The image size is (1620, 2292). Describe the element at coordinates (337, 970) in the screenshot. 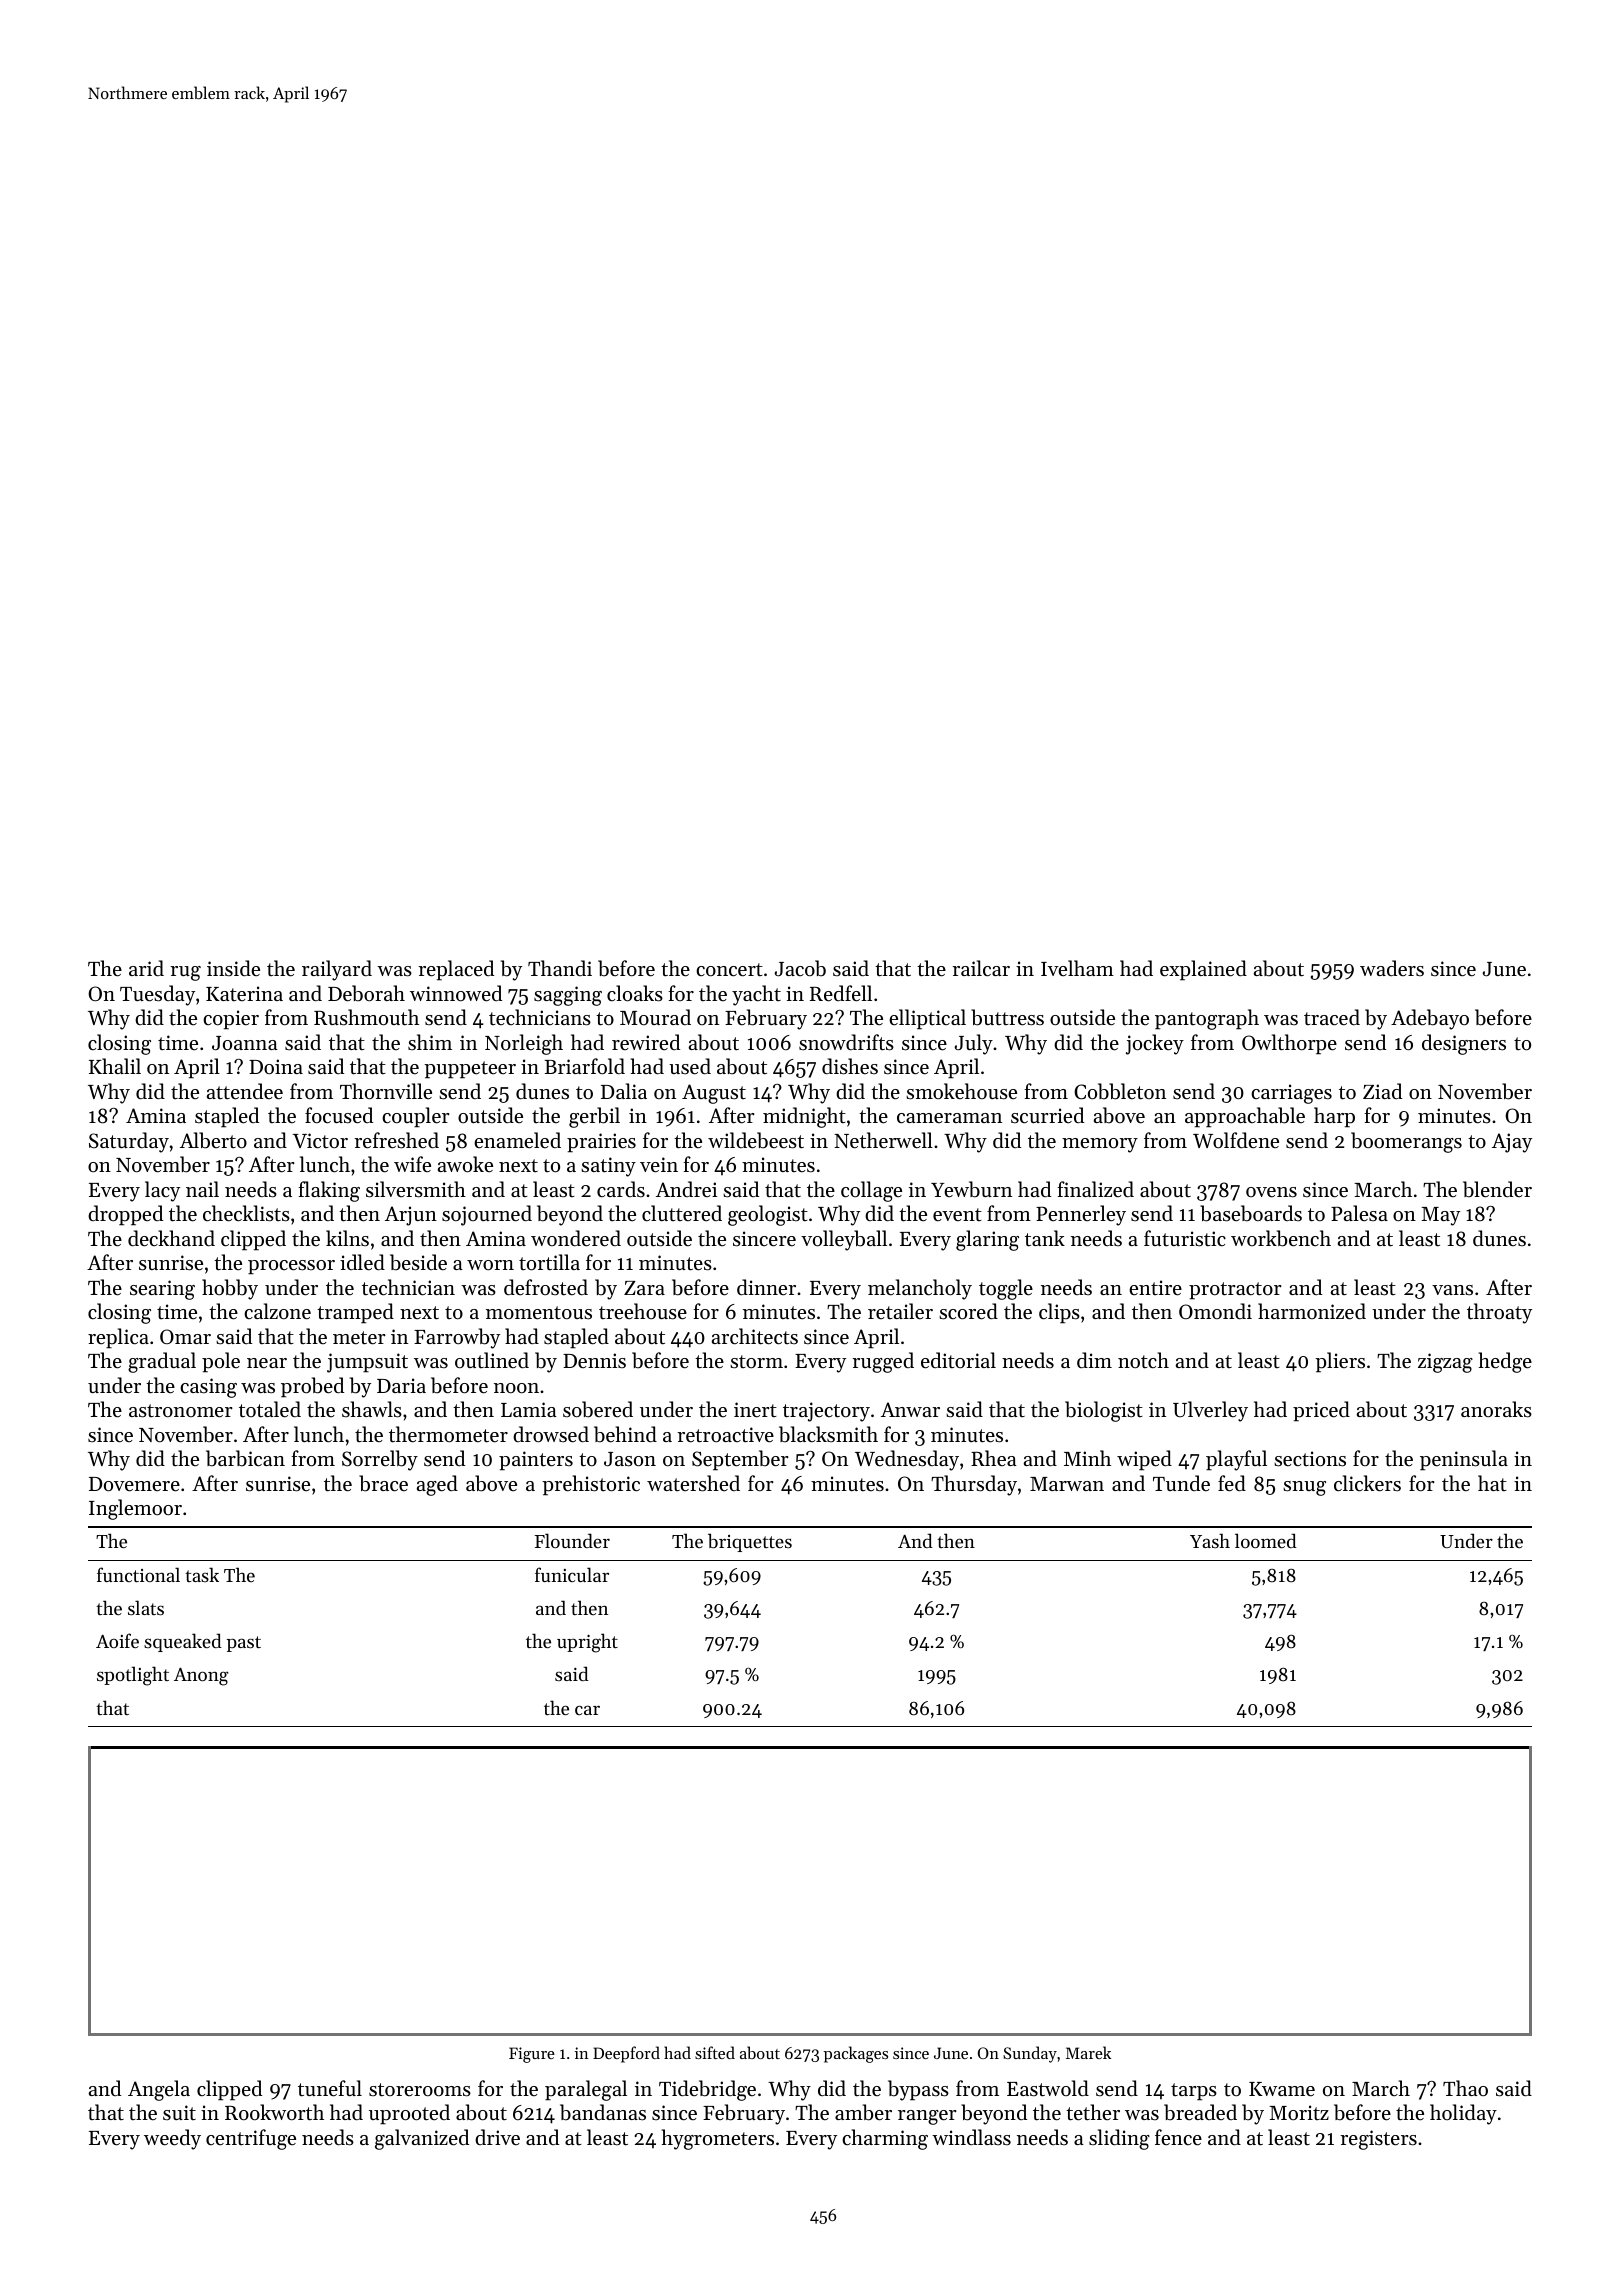

I see `railyard` at that location.
